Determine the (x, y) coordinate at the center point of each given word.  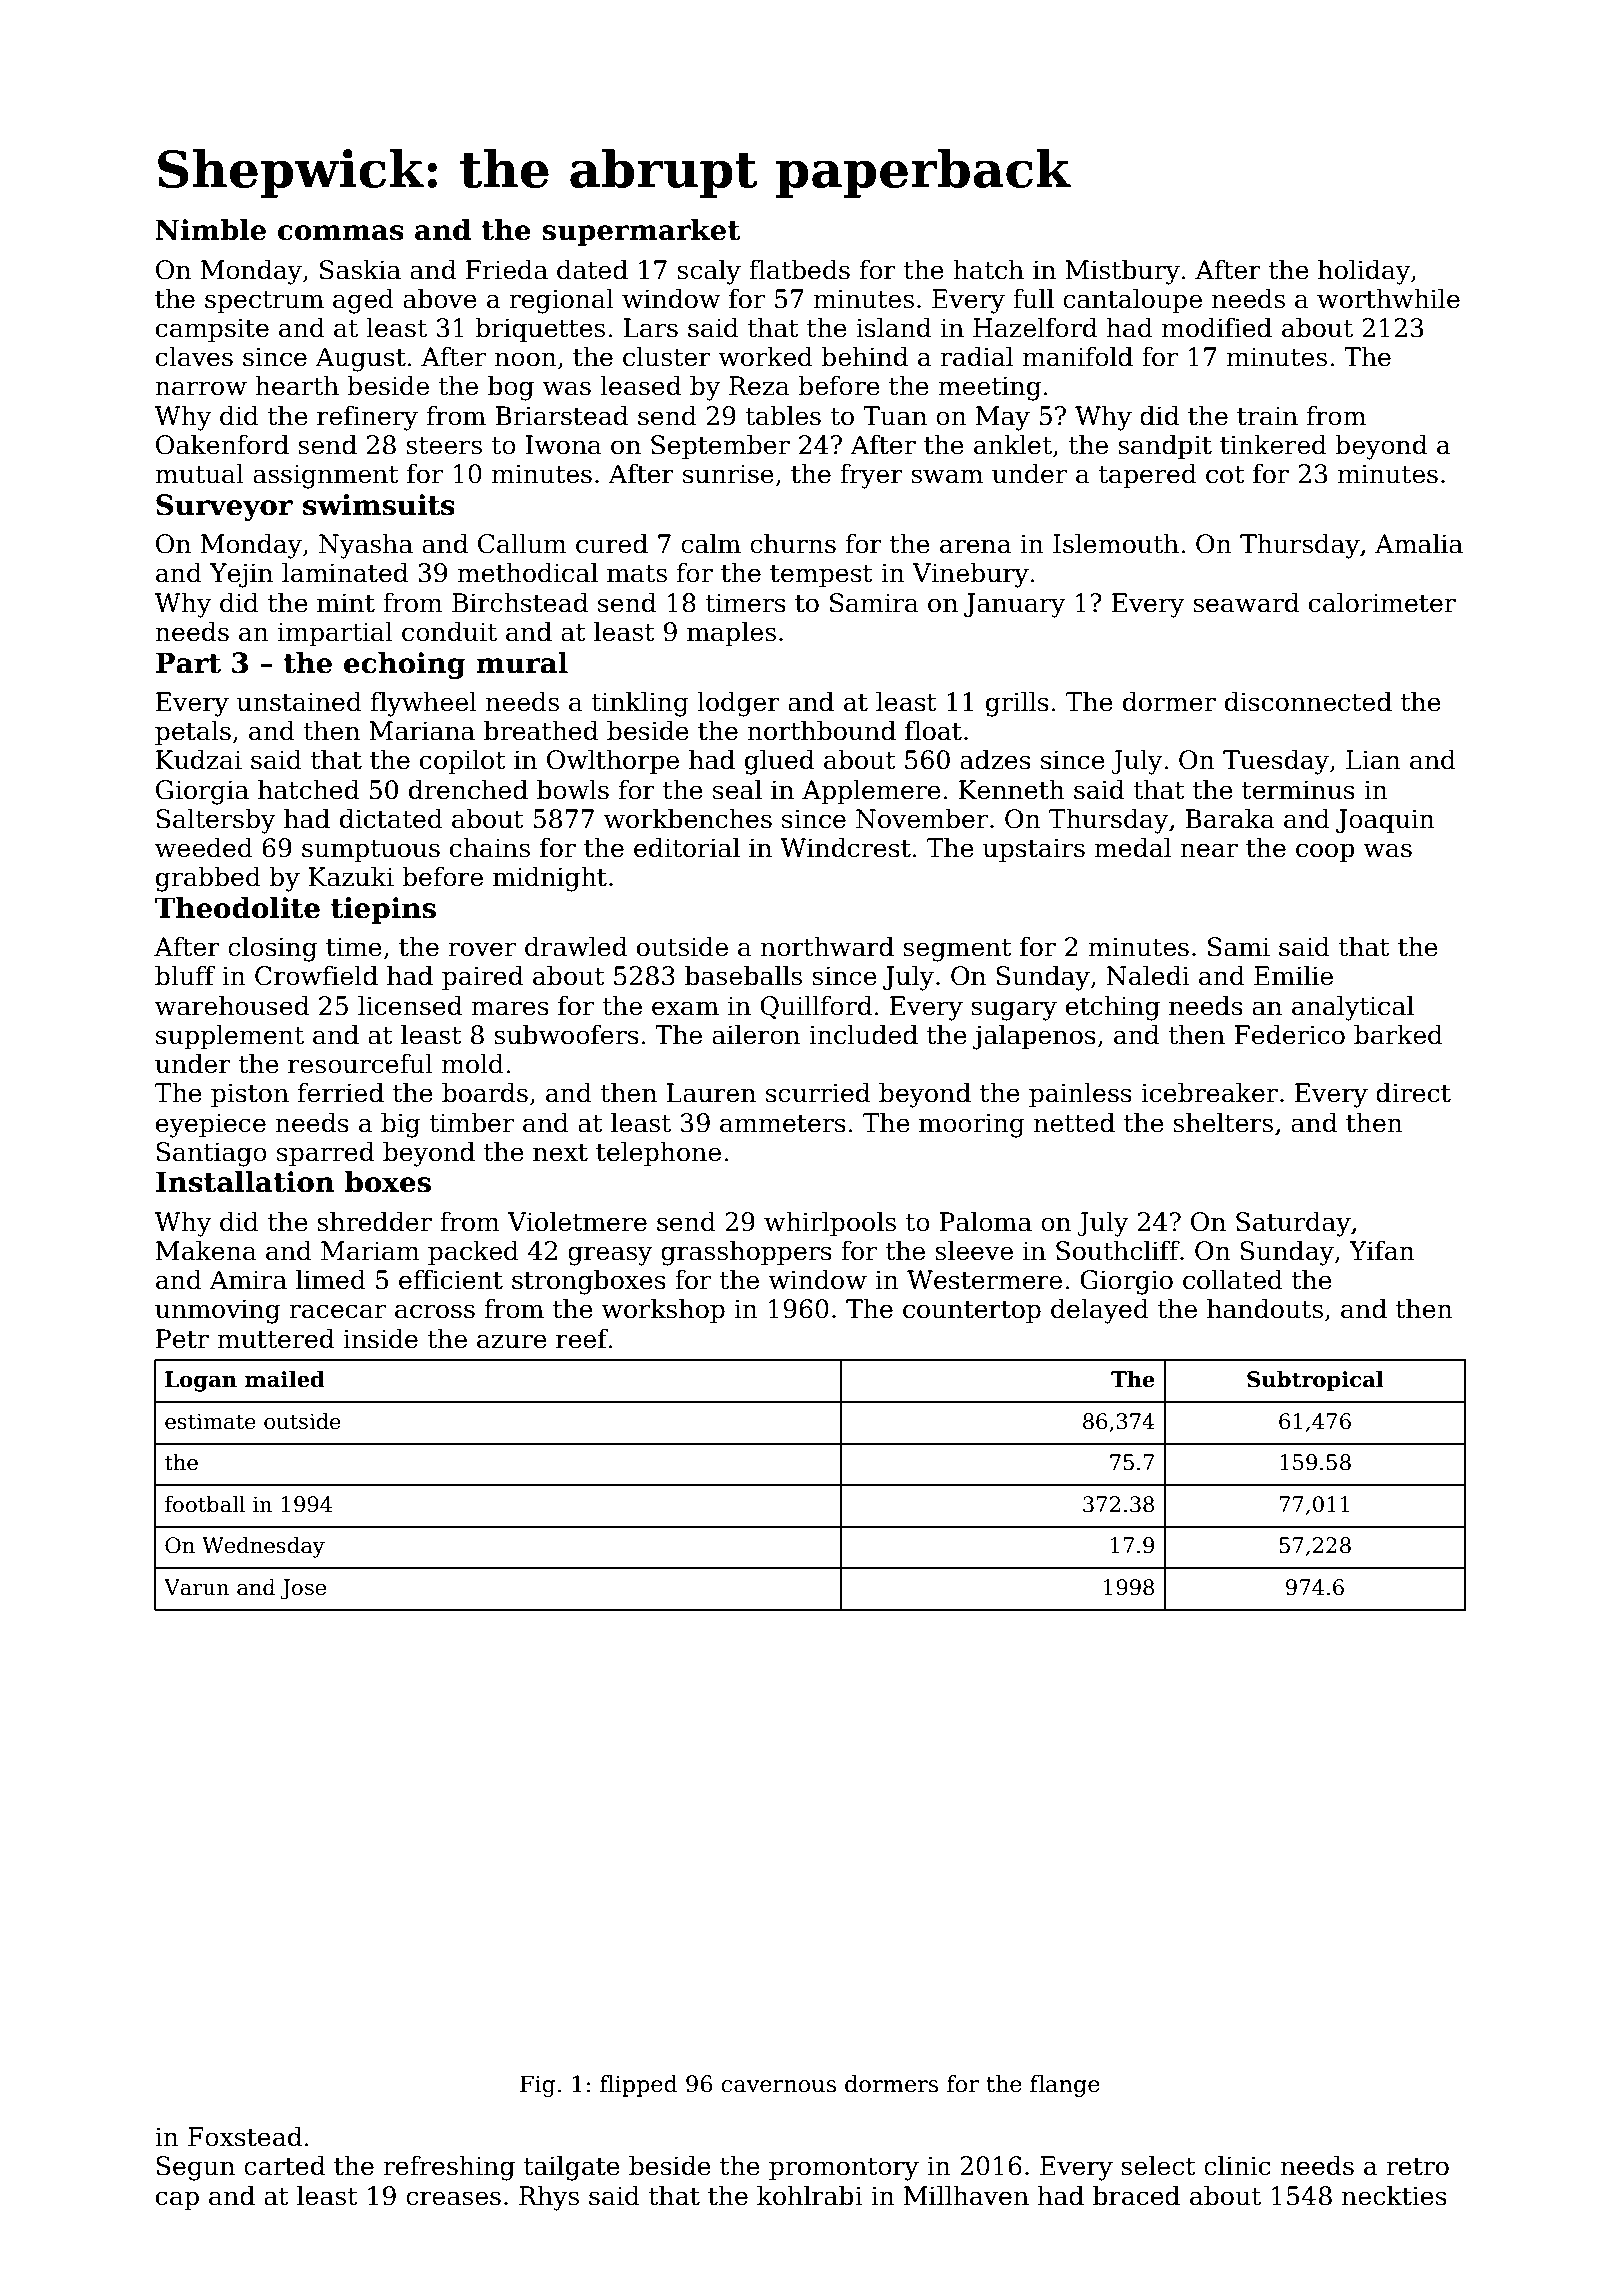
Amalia (1419, 543)
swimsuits (379, 505)
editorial (687, 847)
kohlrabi (809, 2195)
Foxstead (245, 2136)
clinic (1237, 2165)
